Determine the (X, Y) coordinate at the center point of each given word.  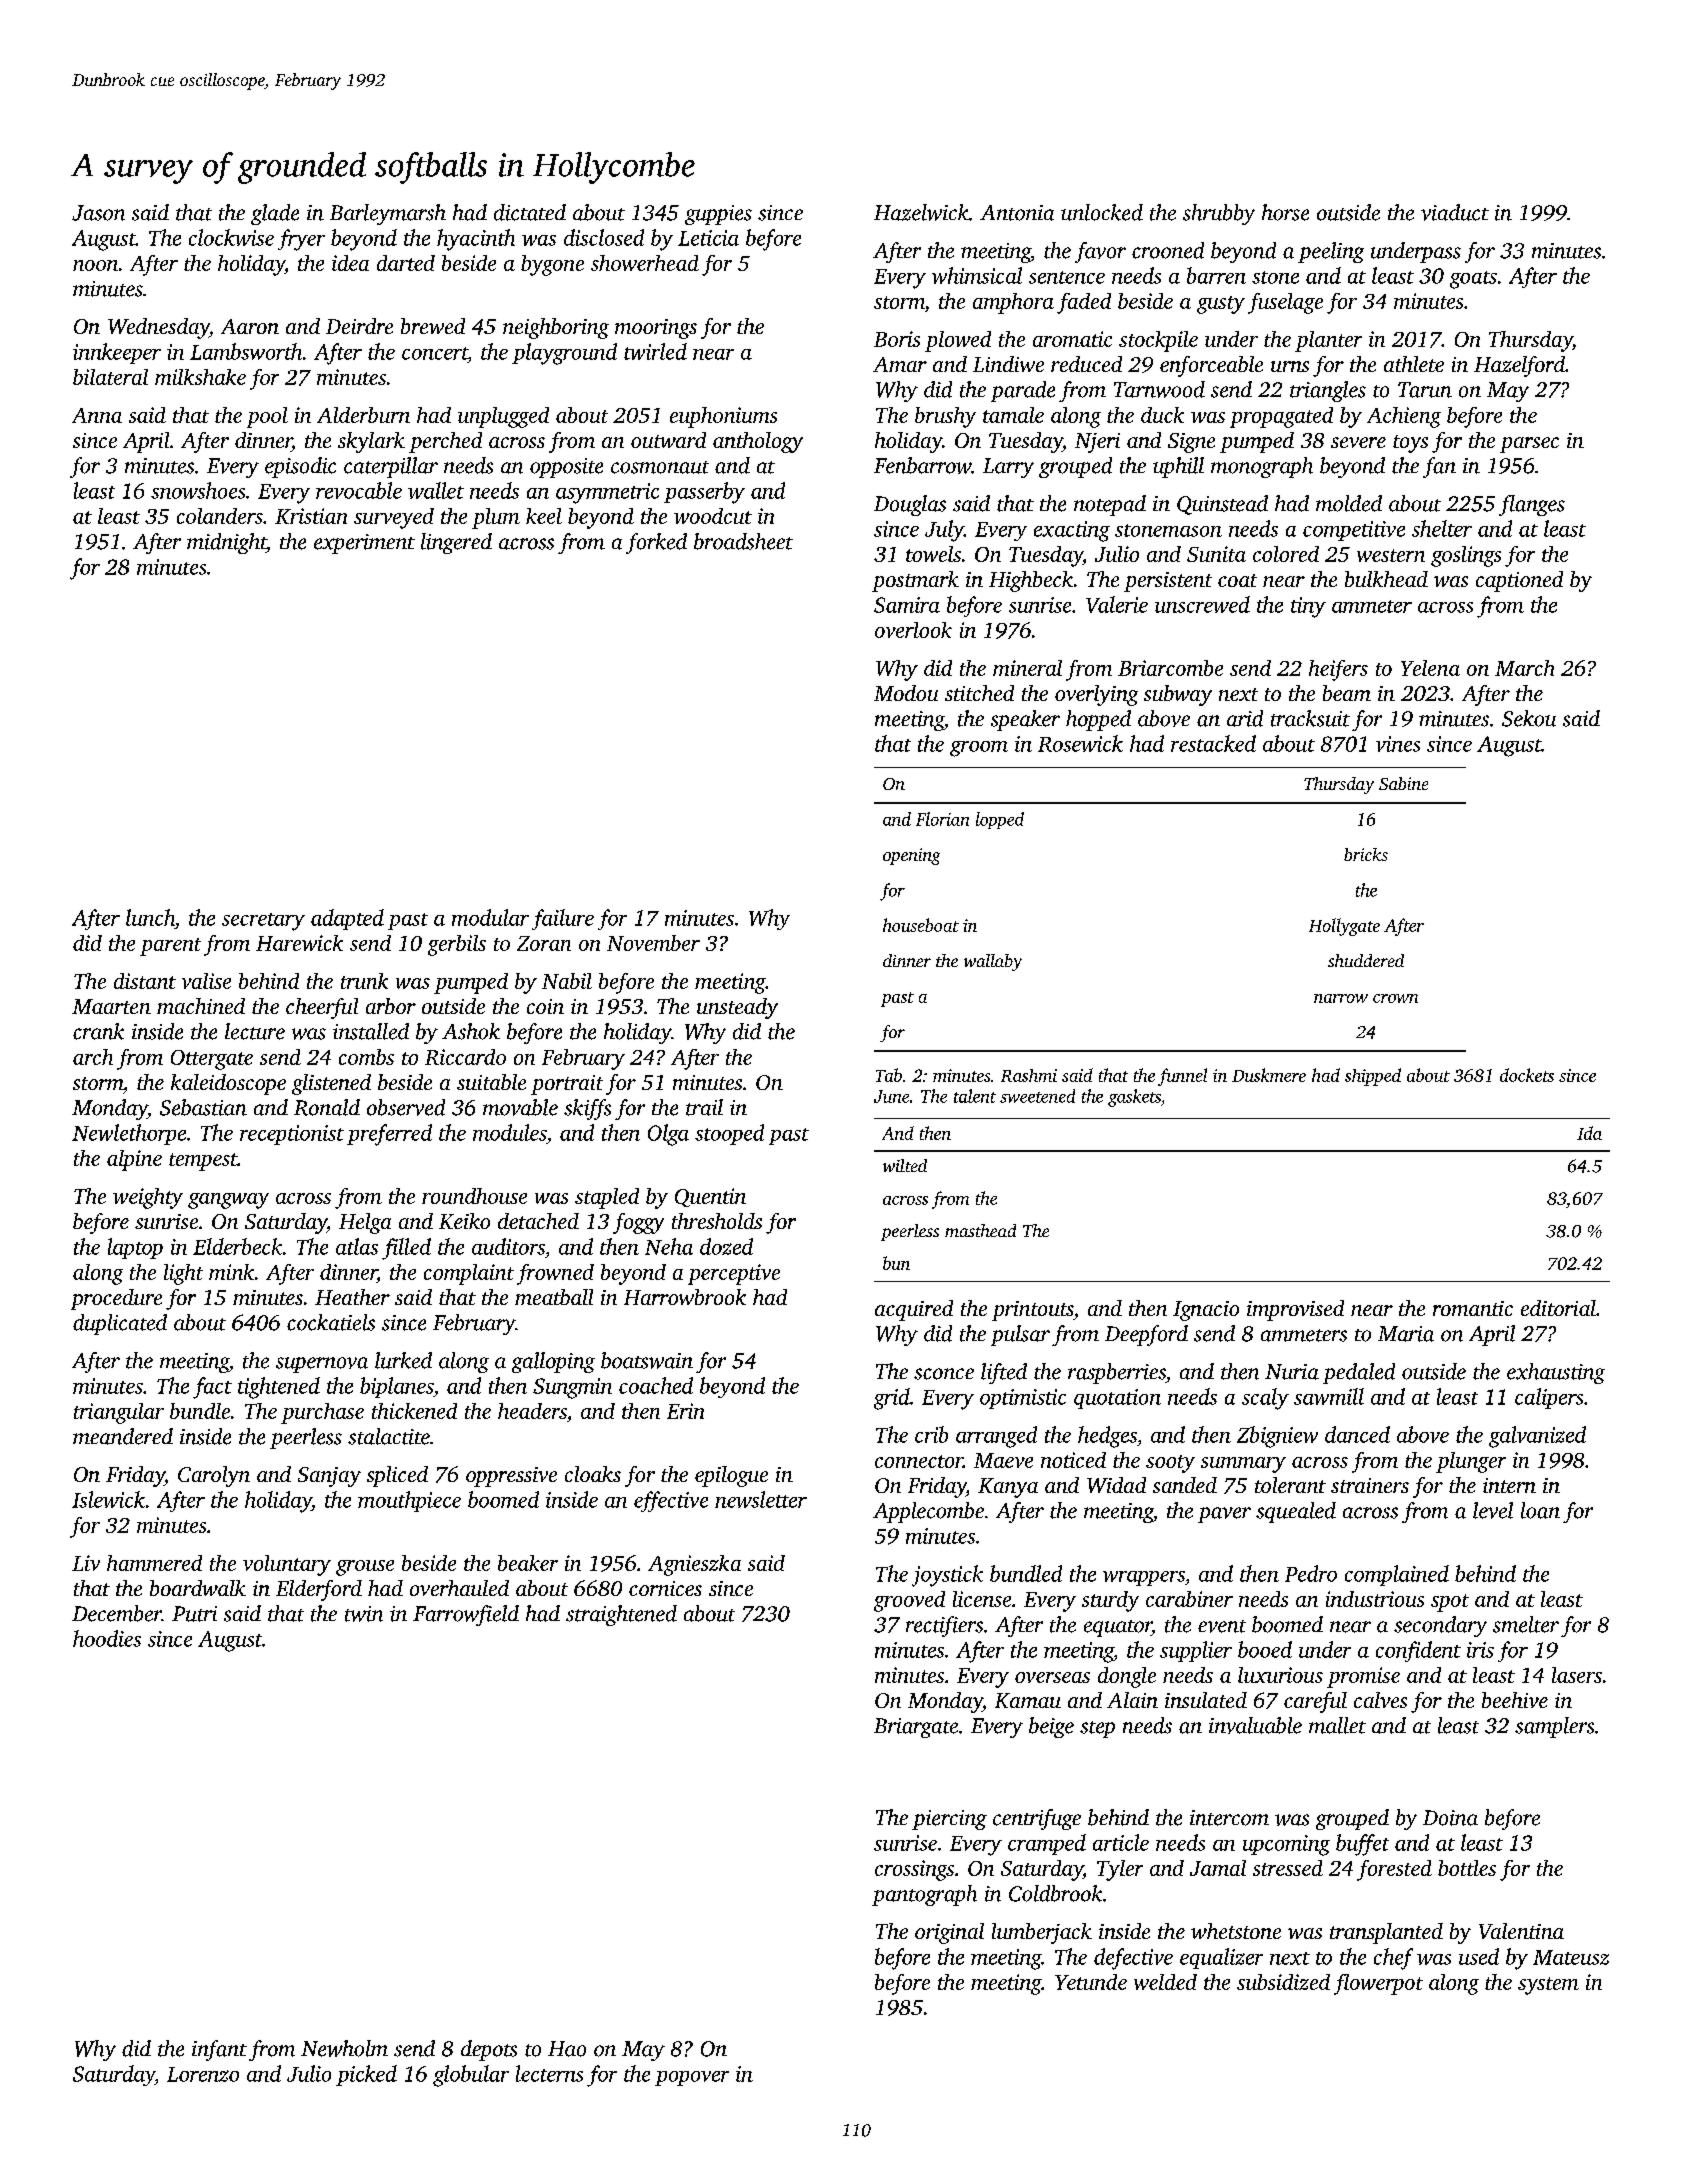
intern (1509, 1485)
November (653, 943)
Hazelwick (921, 212)
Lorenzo (203, 2074)
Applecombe (928, 1512)
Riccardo (465, 1057)
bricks (1366, 854)
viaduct (1455, 212)
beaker (528, 1563)
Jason (98, 213)
